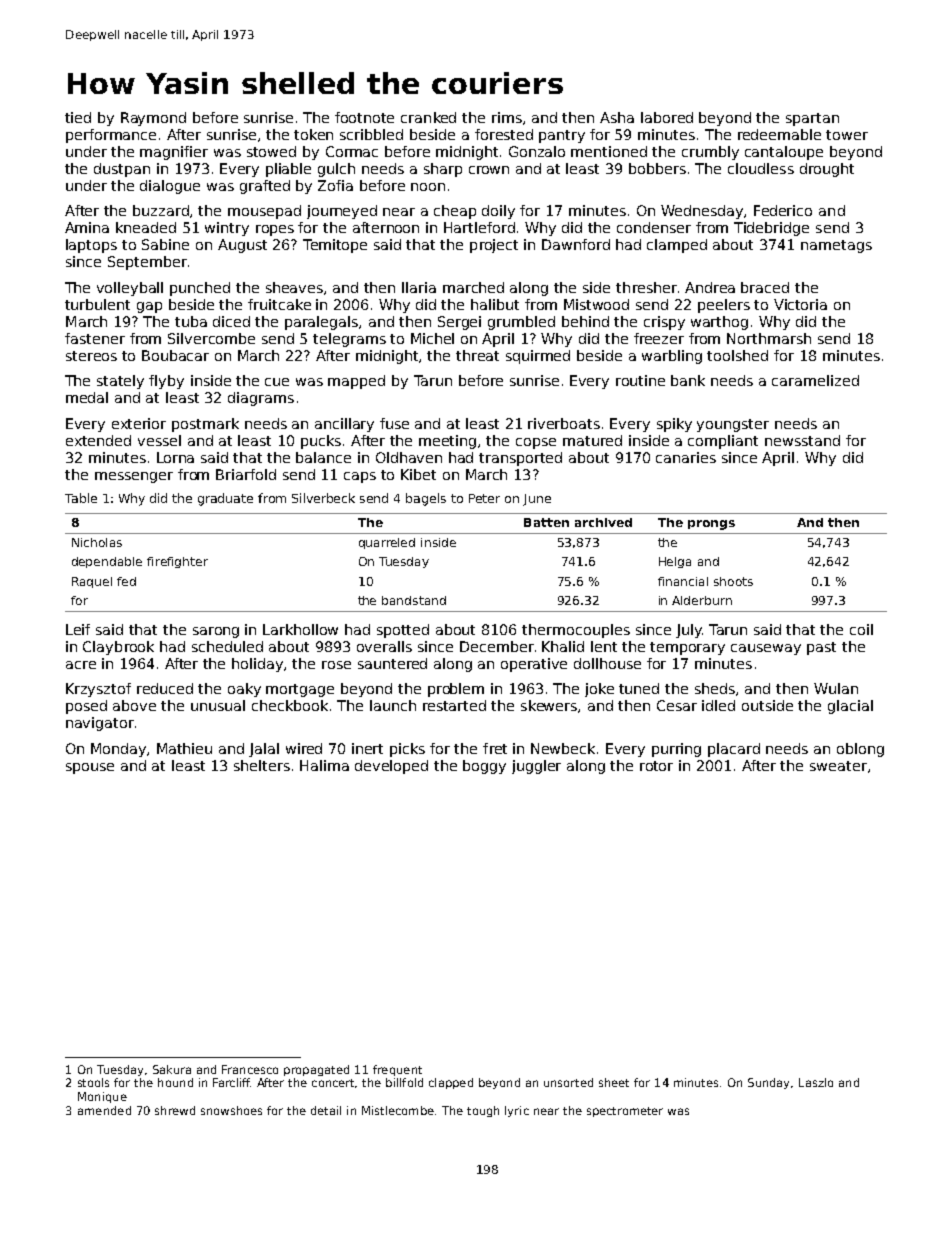 The image size is (952, 1233). Describe the element at coordinates (177, 562) in the document. I see `firefighter` at that location.
